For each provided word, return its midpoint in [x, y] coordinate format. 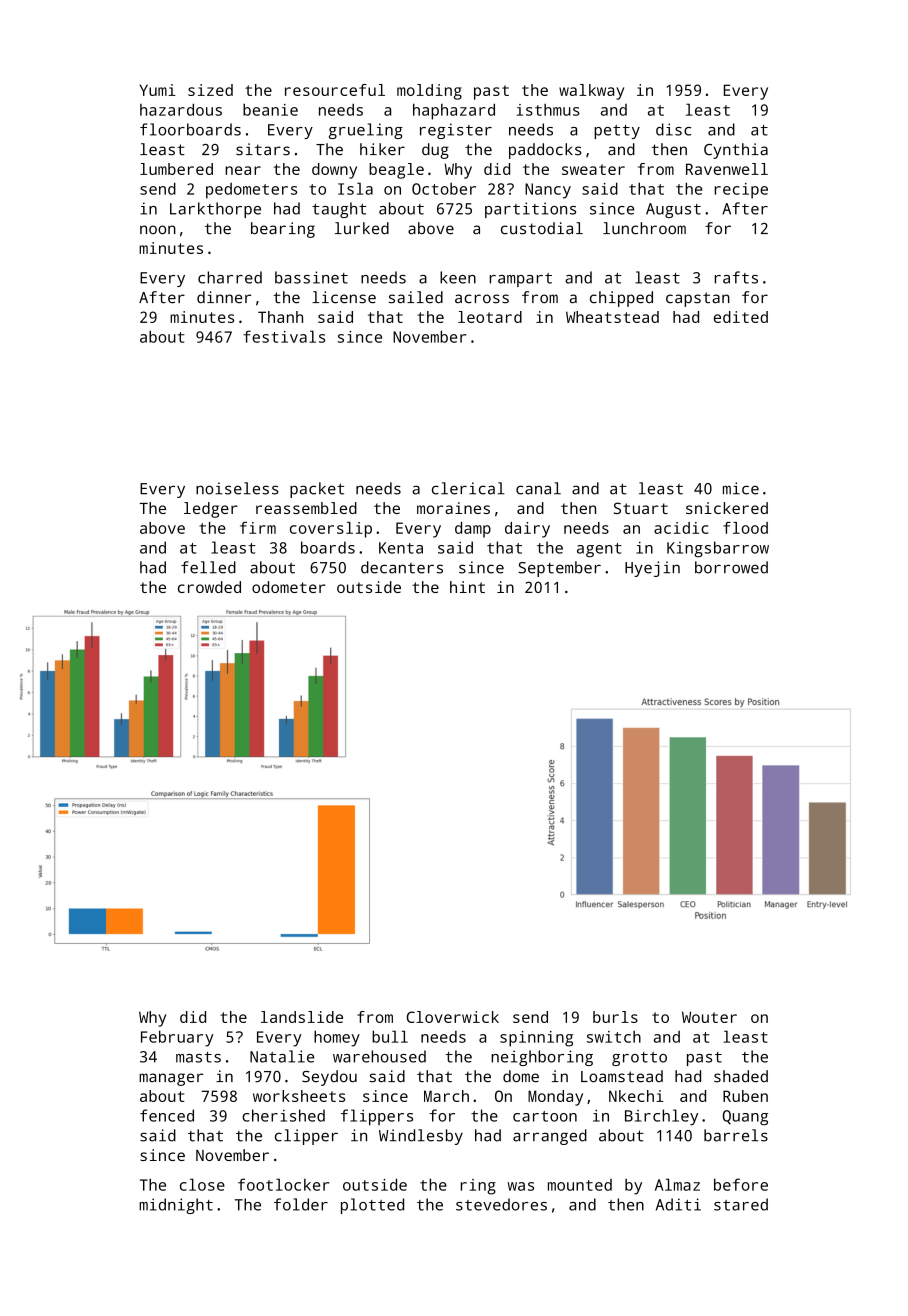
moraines [453, 508]
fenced [167, 1115]
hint [467, 587]
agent [599, 550]
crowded [209, 587]
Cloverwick [453, 1017]
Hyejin [652, 569]
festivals [284, 336]
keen [458, 277]
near [243, 170]
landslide [302, 1017]
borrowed [731, 567]
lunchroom [644, 228]
